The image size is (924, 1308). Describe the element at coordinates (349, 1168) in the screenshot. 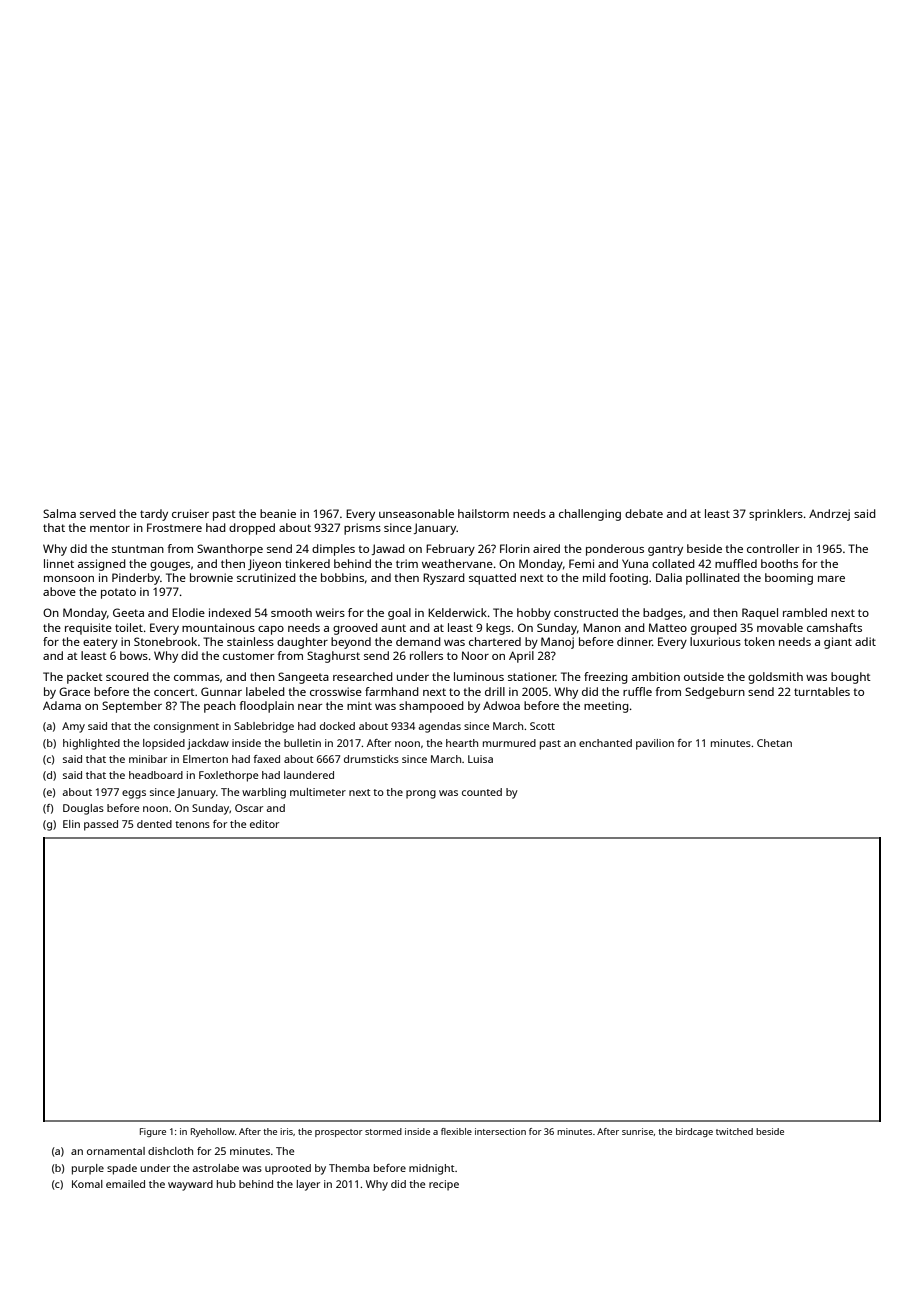

I see `Themba` at that location.
